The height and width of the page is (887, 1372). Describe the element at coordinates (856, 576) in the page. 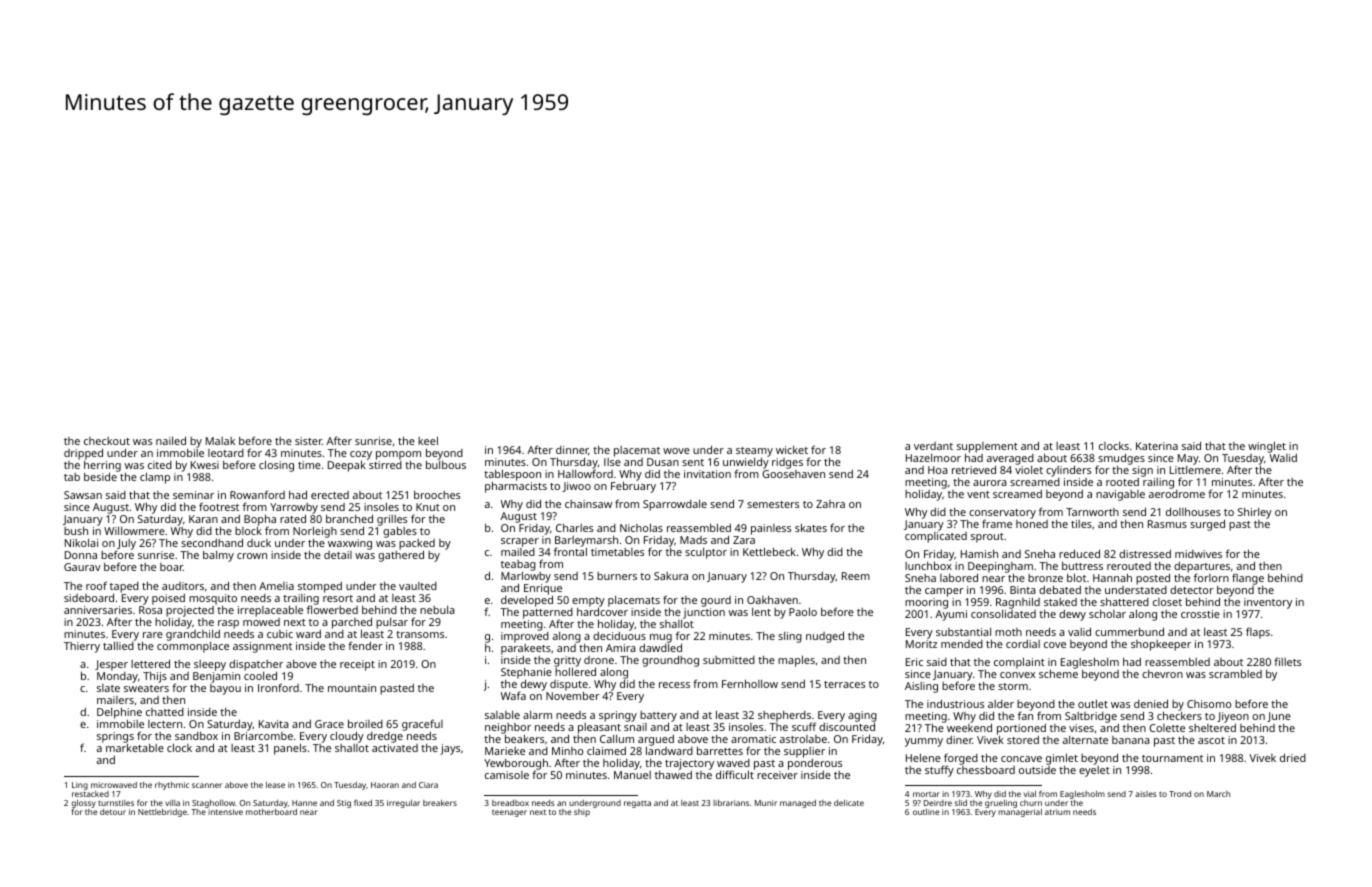

I see `Reem` at that location.
